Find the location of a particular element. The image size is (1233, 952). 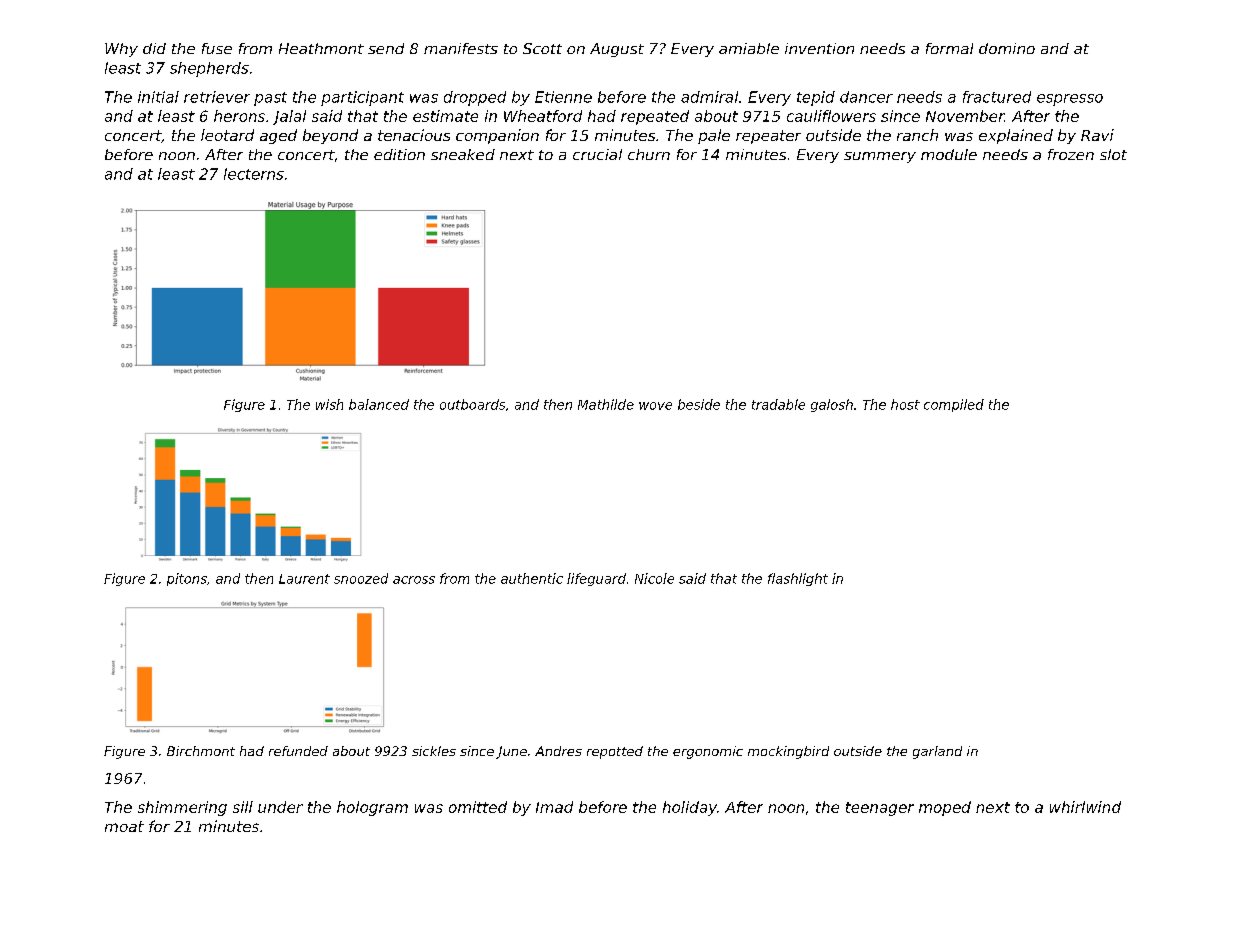

wove is located at coordinates (655, 406).
